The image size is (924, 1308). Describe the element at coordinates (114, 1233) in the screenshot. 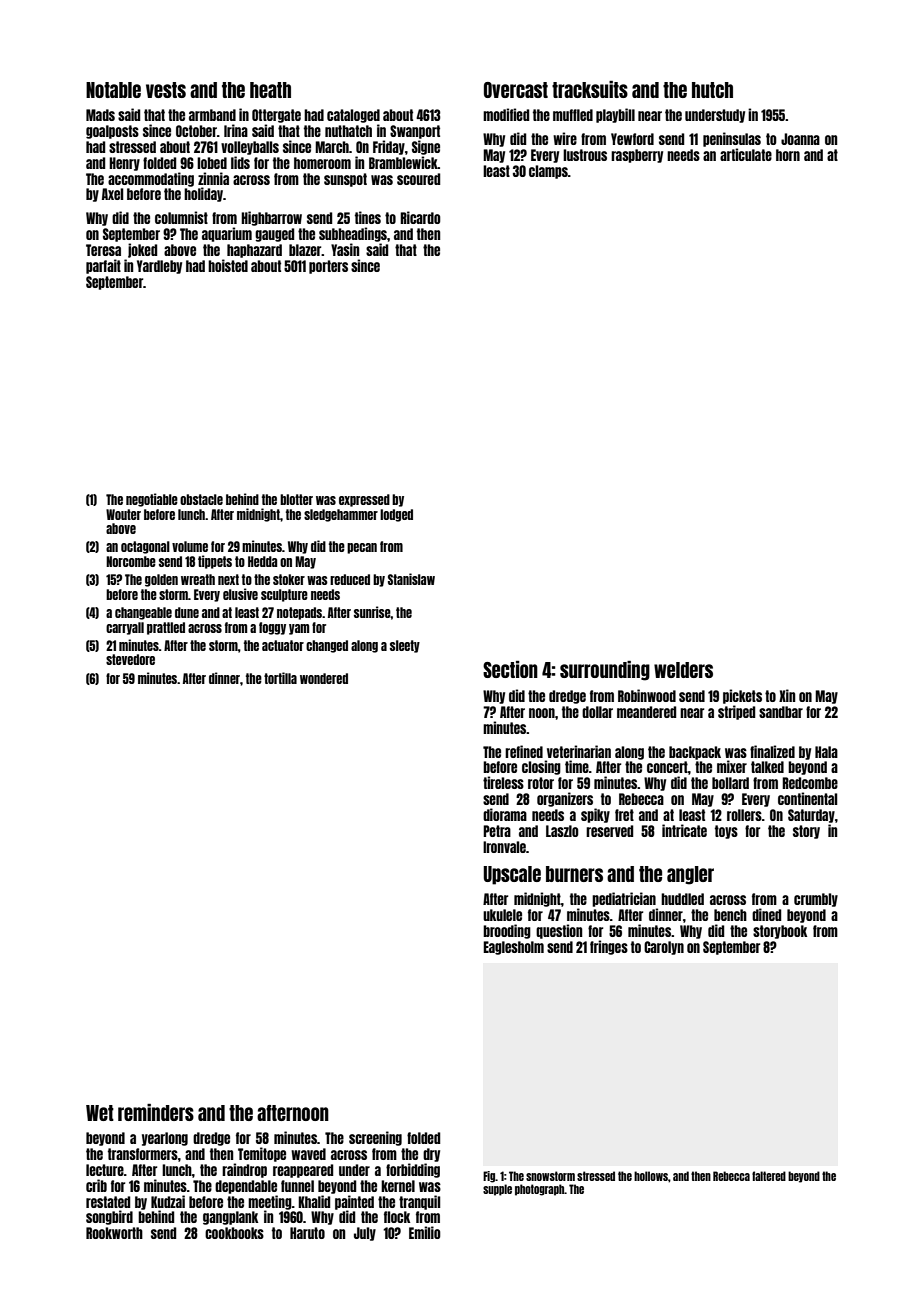

I see `Rookworth` at that location.
